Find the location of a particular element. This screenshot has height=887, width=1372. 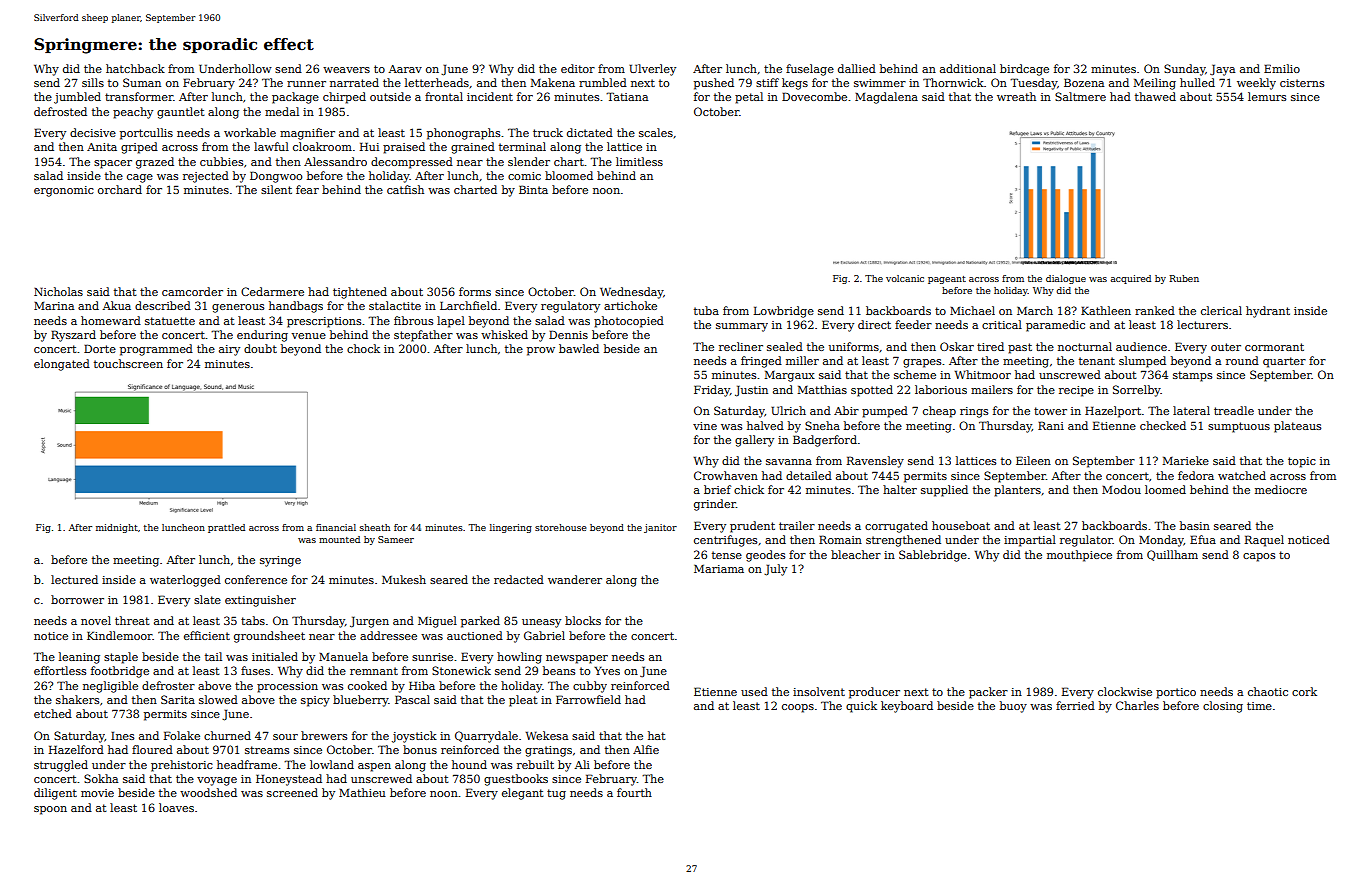

threat is located at coordinates (132, 620).
